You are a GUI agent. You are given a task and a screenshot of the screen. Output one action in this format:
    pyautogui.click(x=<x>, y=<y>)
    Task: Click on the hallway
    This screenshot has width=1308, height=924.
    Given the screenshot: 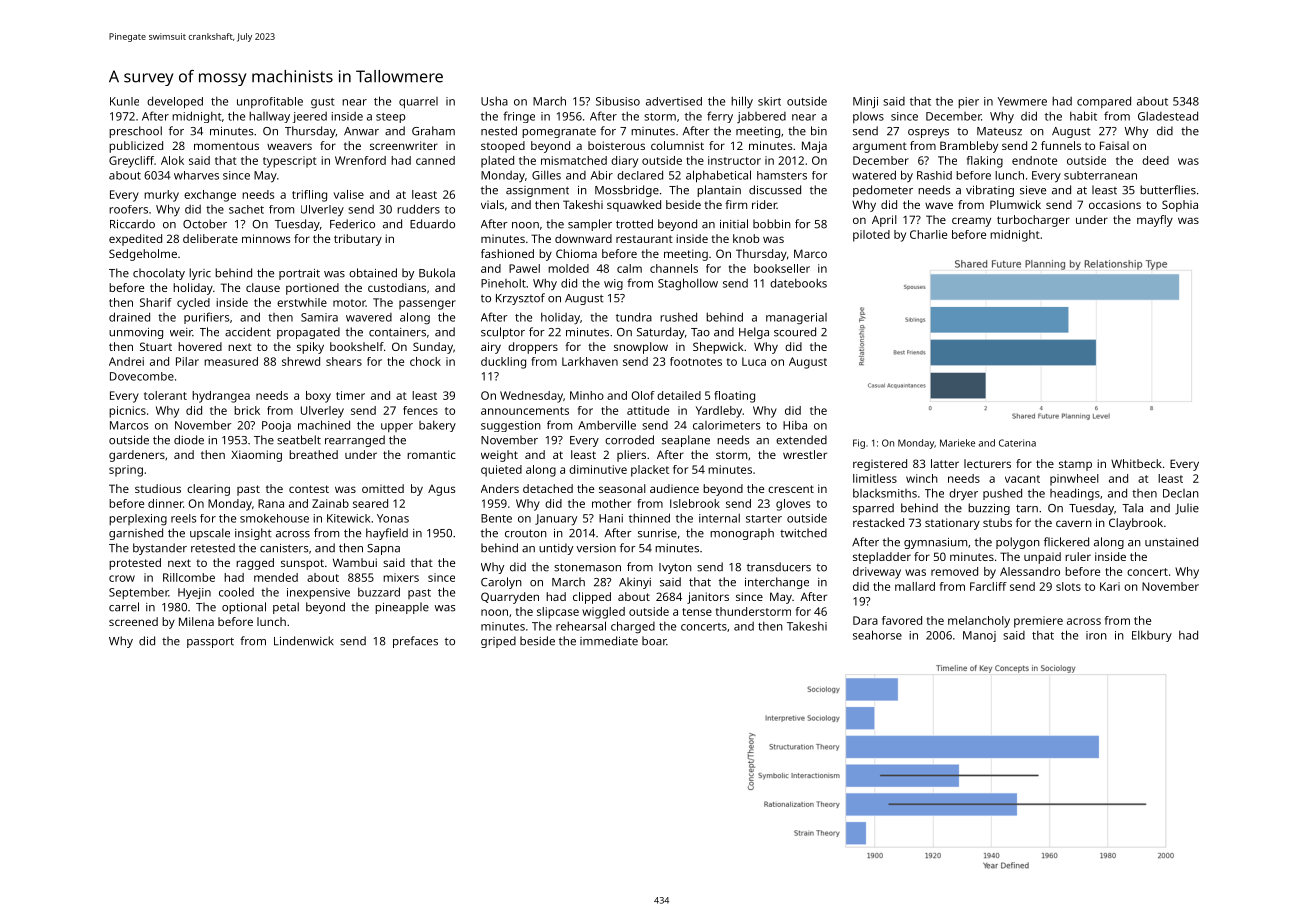 What is the action you would take?
    pyautogui.click(x=269, y=117)
